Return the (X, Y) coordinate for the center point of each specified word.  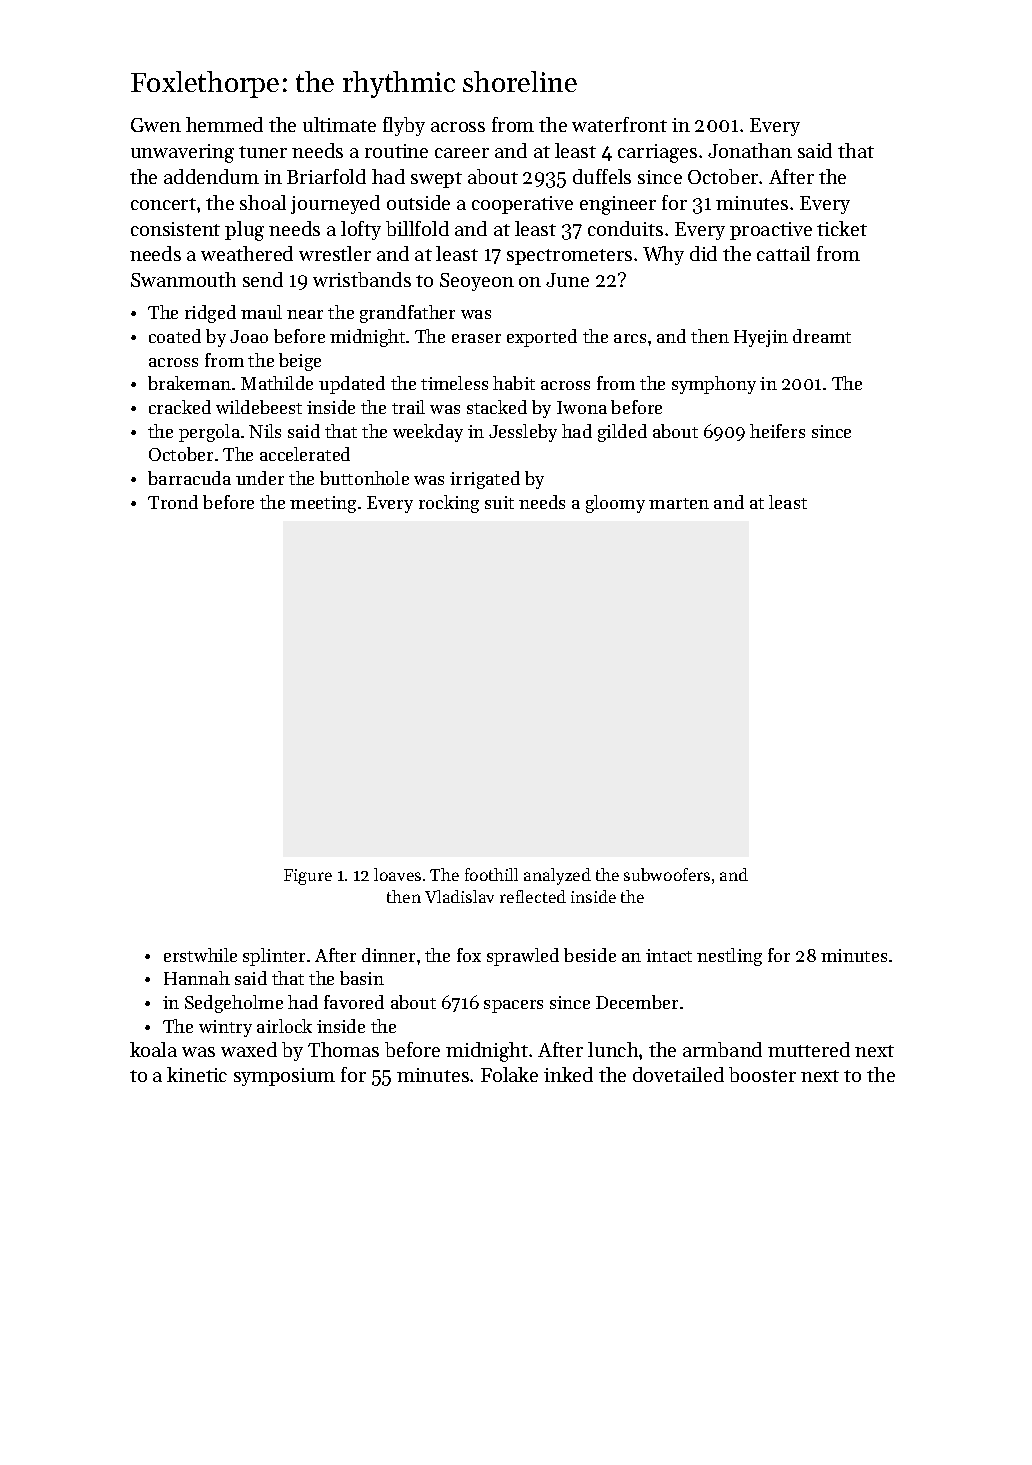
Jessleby (523, 433)
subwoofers (667, 874)
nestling (729, 957)
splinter (274, 957)
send (263, 279)
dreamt (822, 336)
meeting (323, 504)
